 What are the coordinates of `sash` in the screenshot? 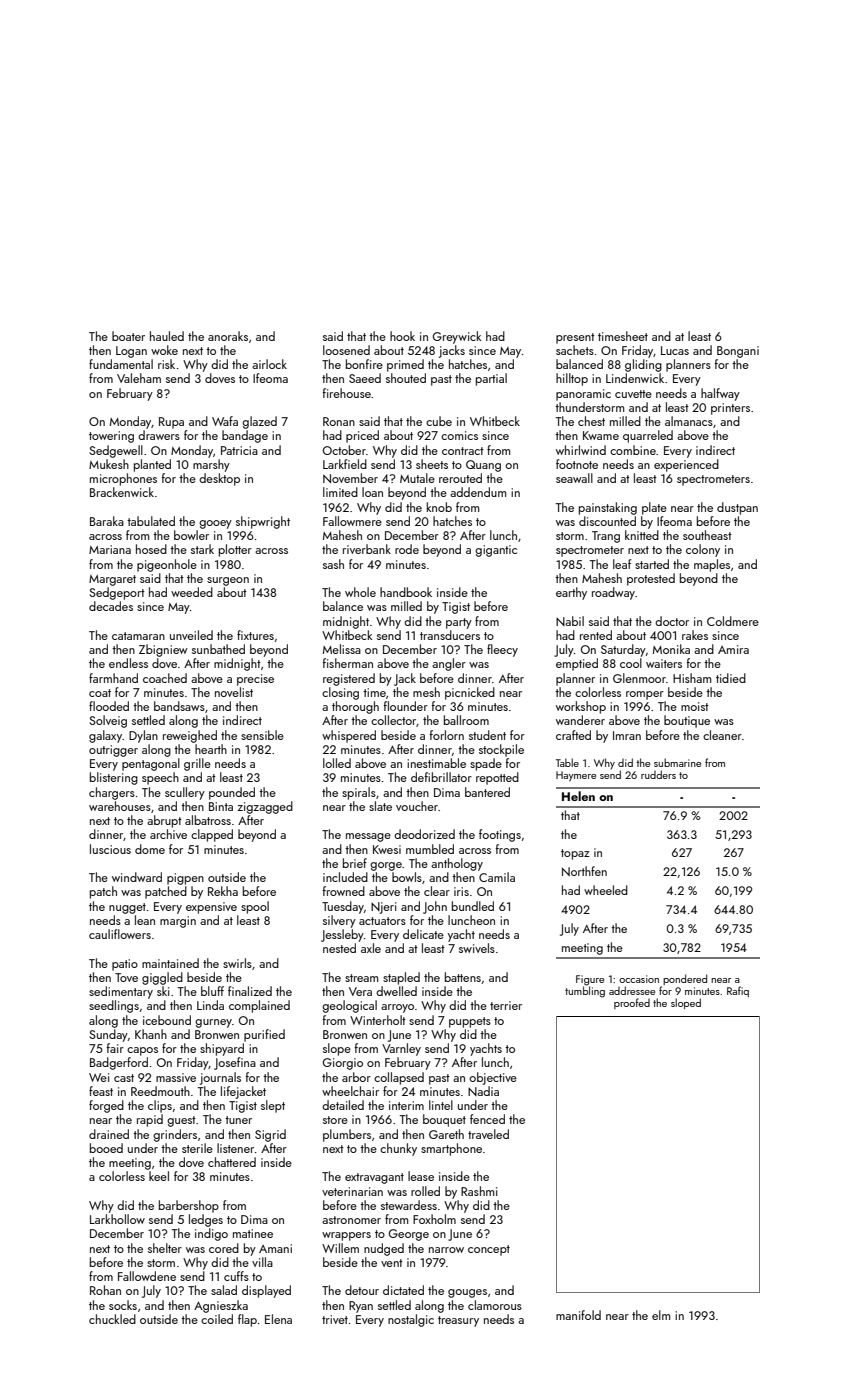 It's located at (333, 564).
